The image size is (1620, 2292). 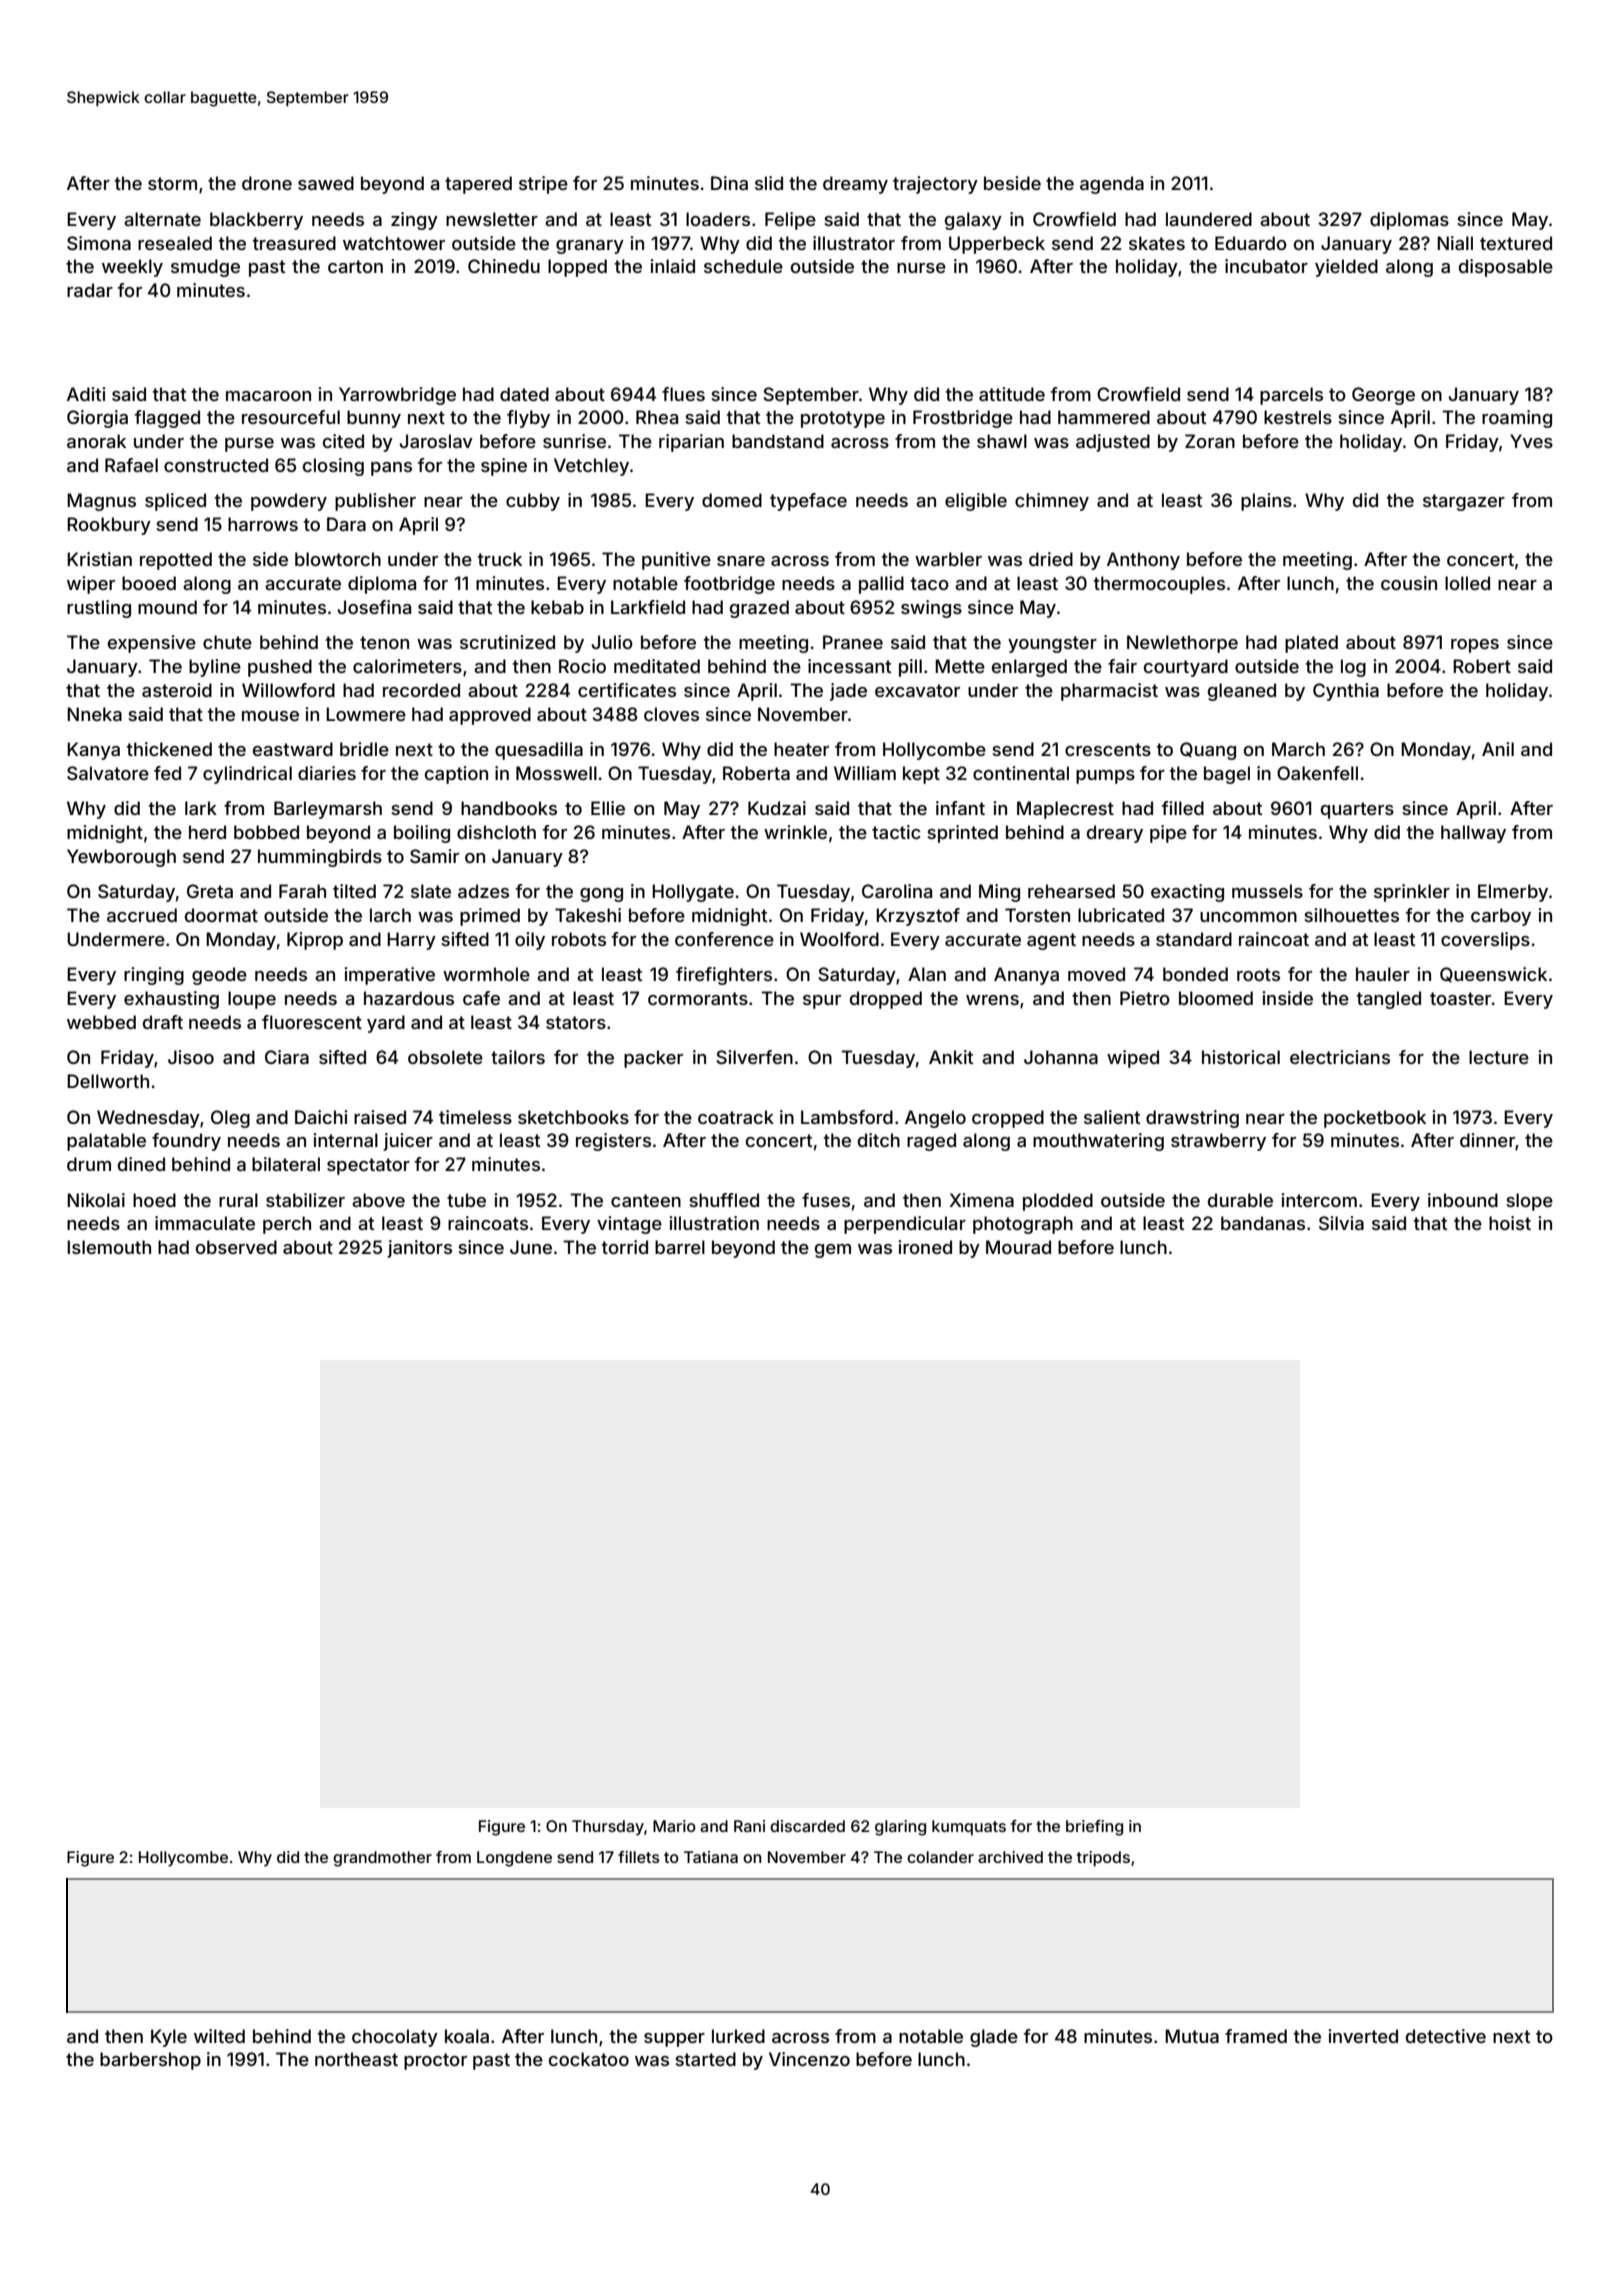 What do you see at coordinates (1516, 243) in the screenshot?
I see `textured` at bounding box center [1516, 243].
